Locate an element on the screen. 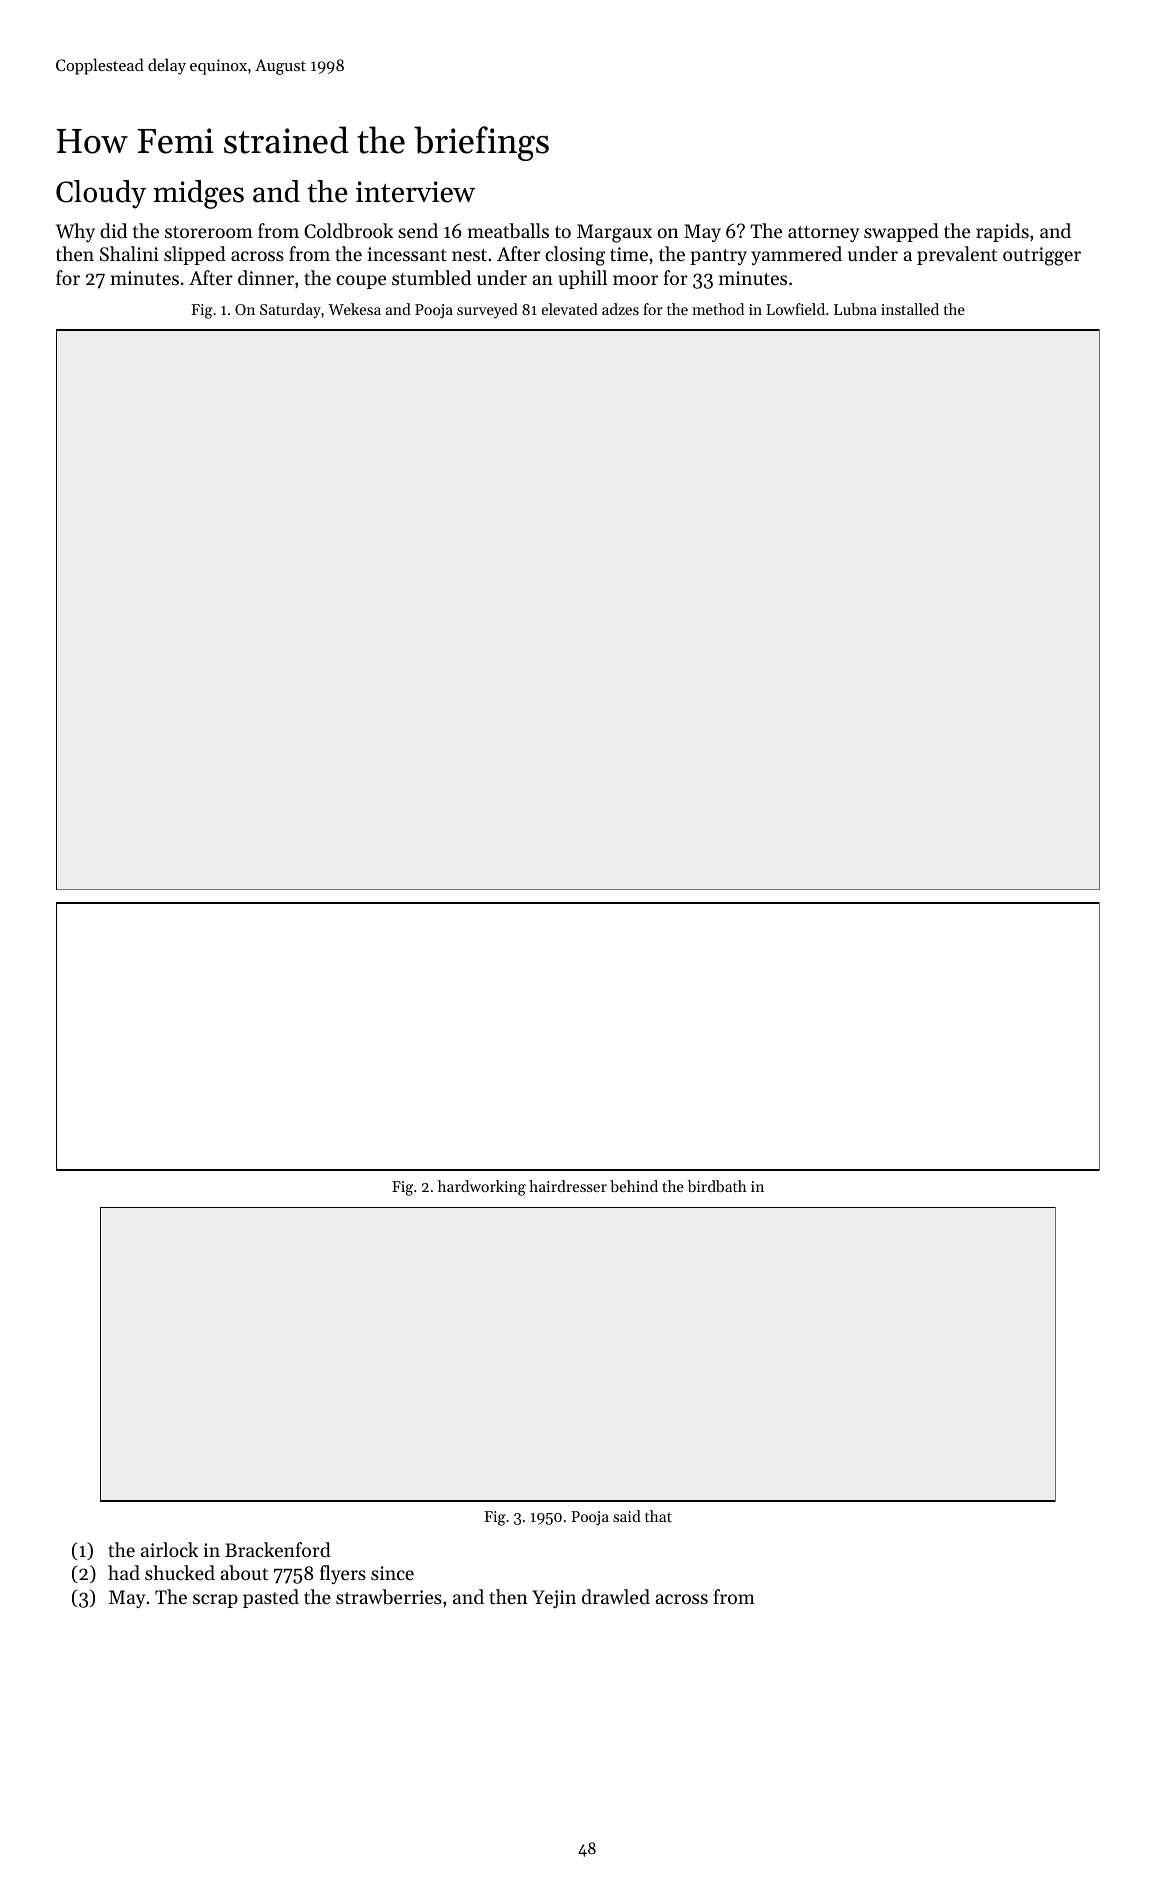  hardworking is located at coordinates (482, 1188).
